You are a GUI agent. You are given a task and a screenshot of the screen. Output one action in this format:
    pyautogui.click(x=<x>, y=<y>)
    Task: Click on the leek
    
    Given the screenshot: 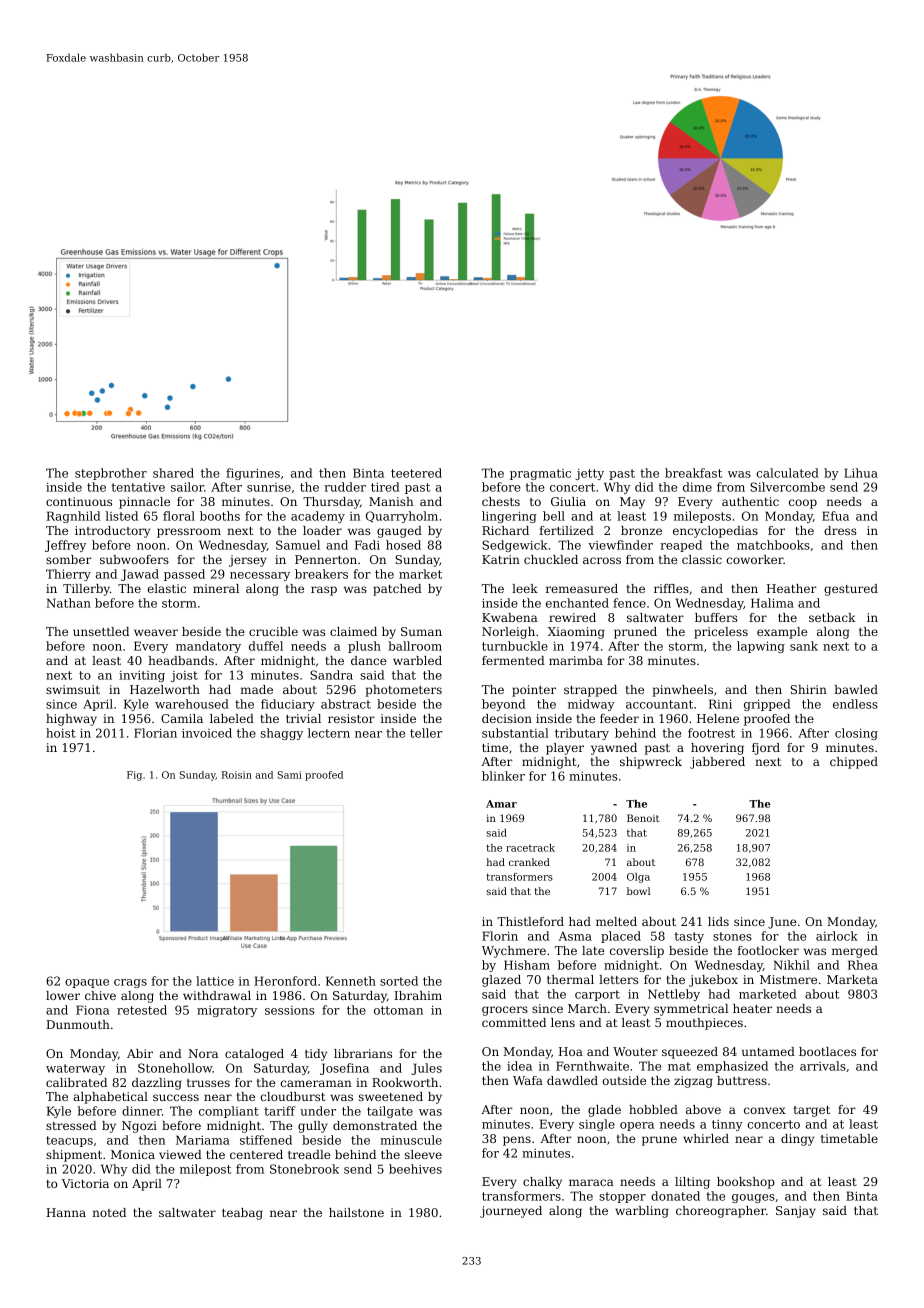 What is the action you would take?
    pyautogui.click(x=525, y=588)
